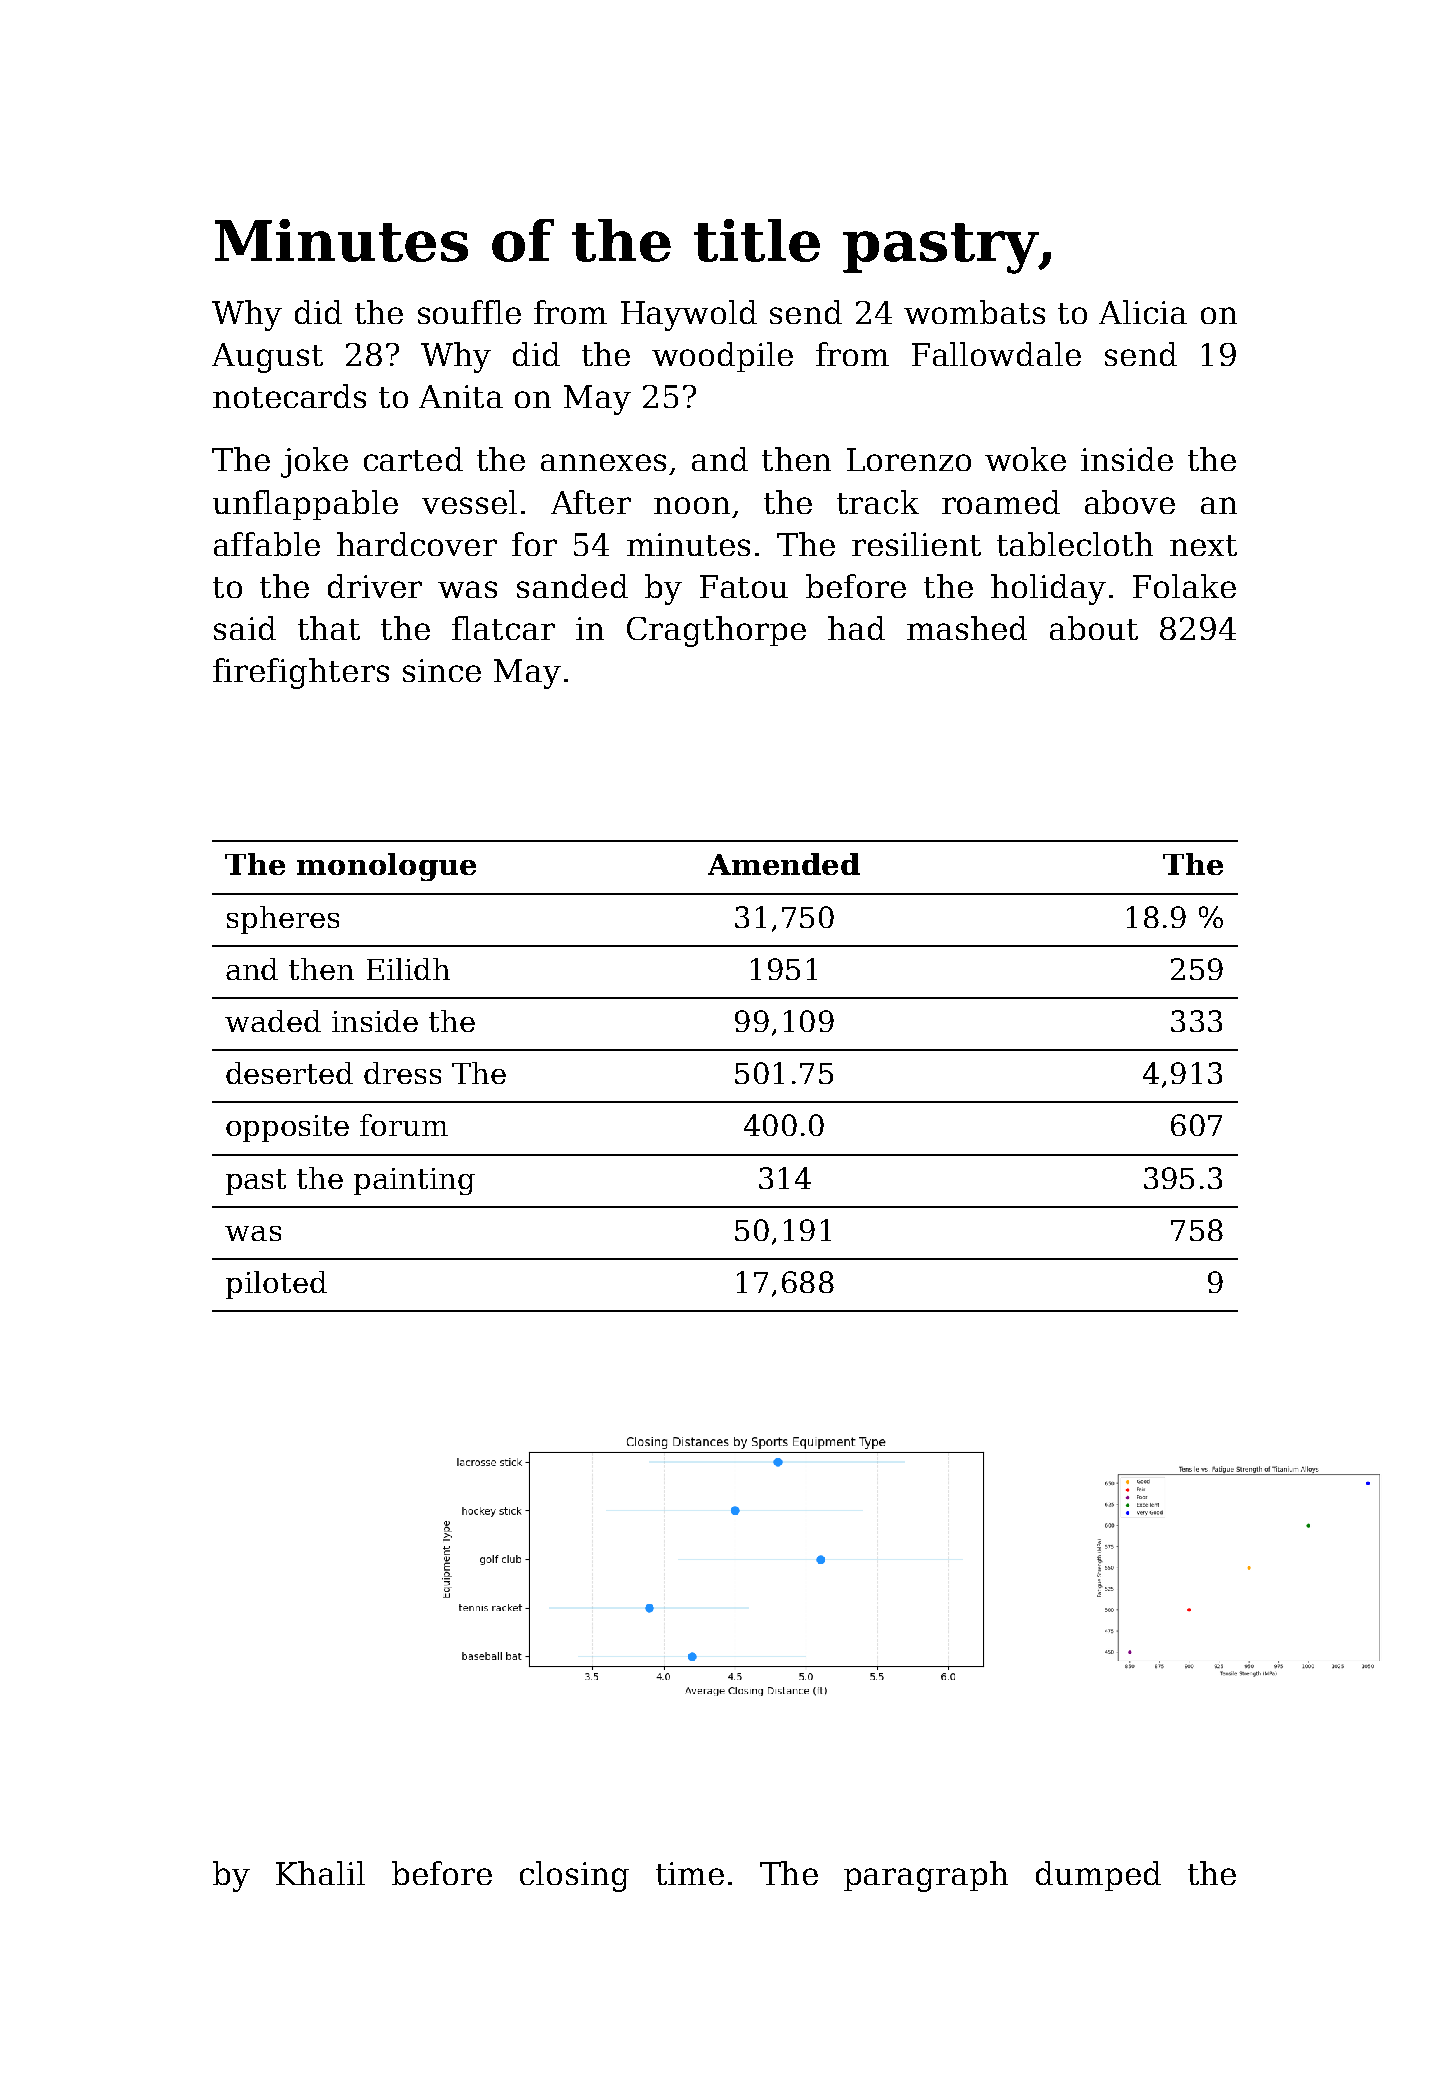  I want to click on Lorenzo, so click(909, 459).
